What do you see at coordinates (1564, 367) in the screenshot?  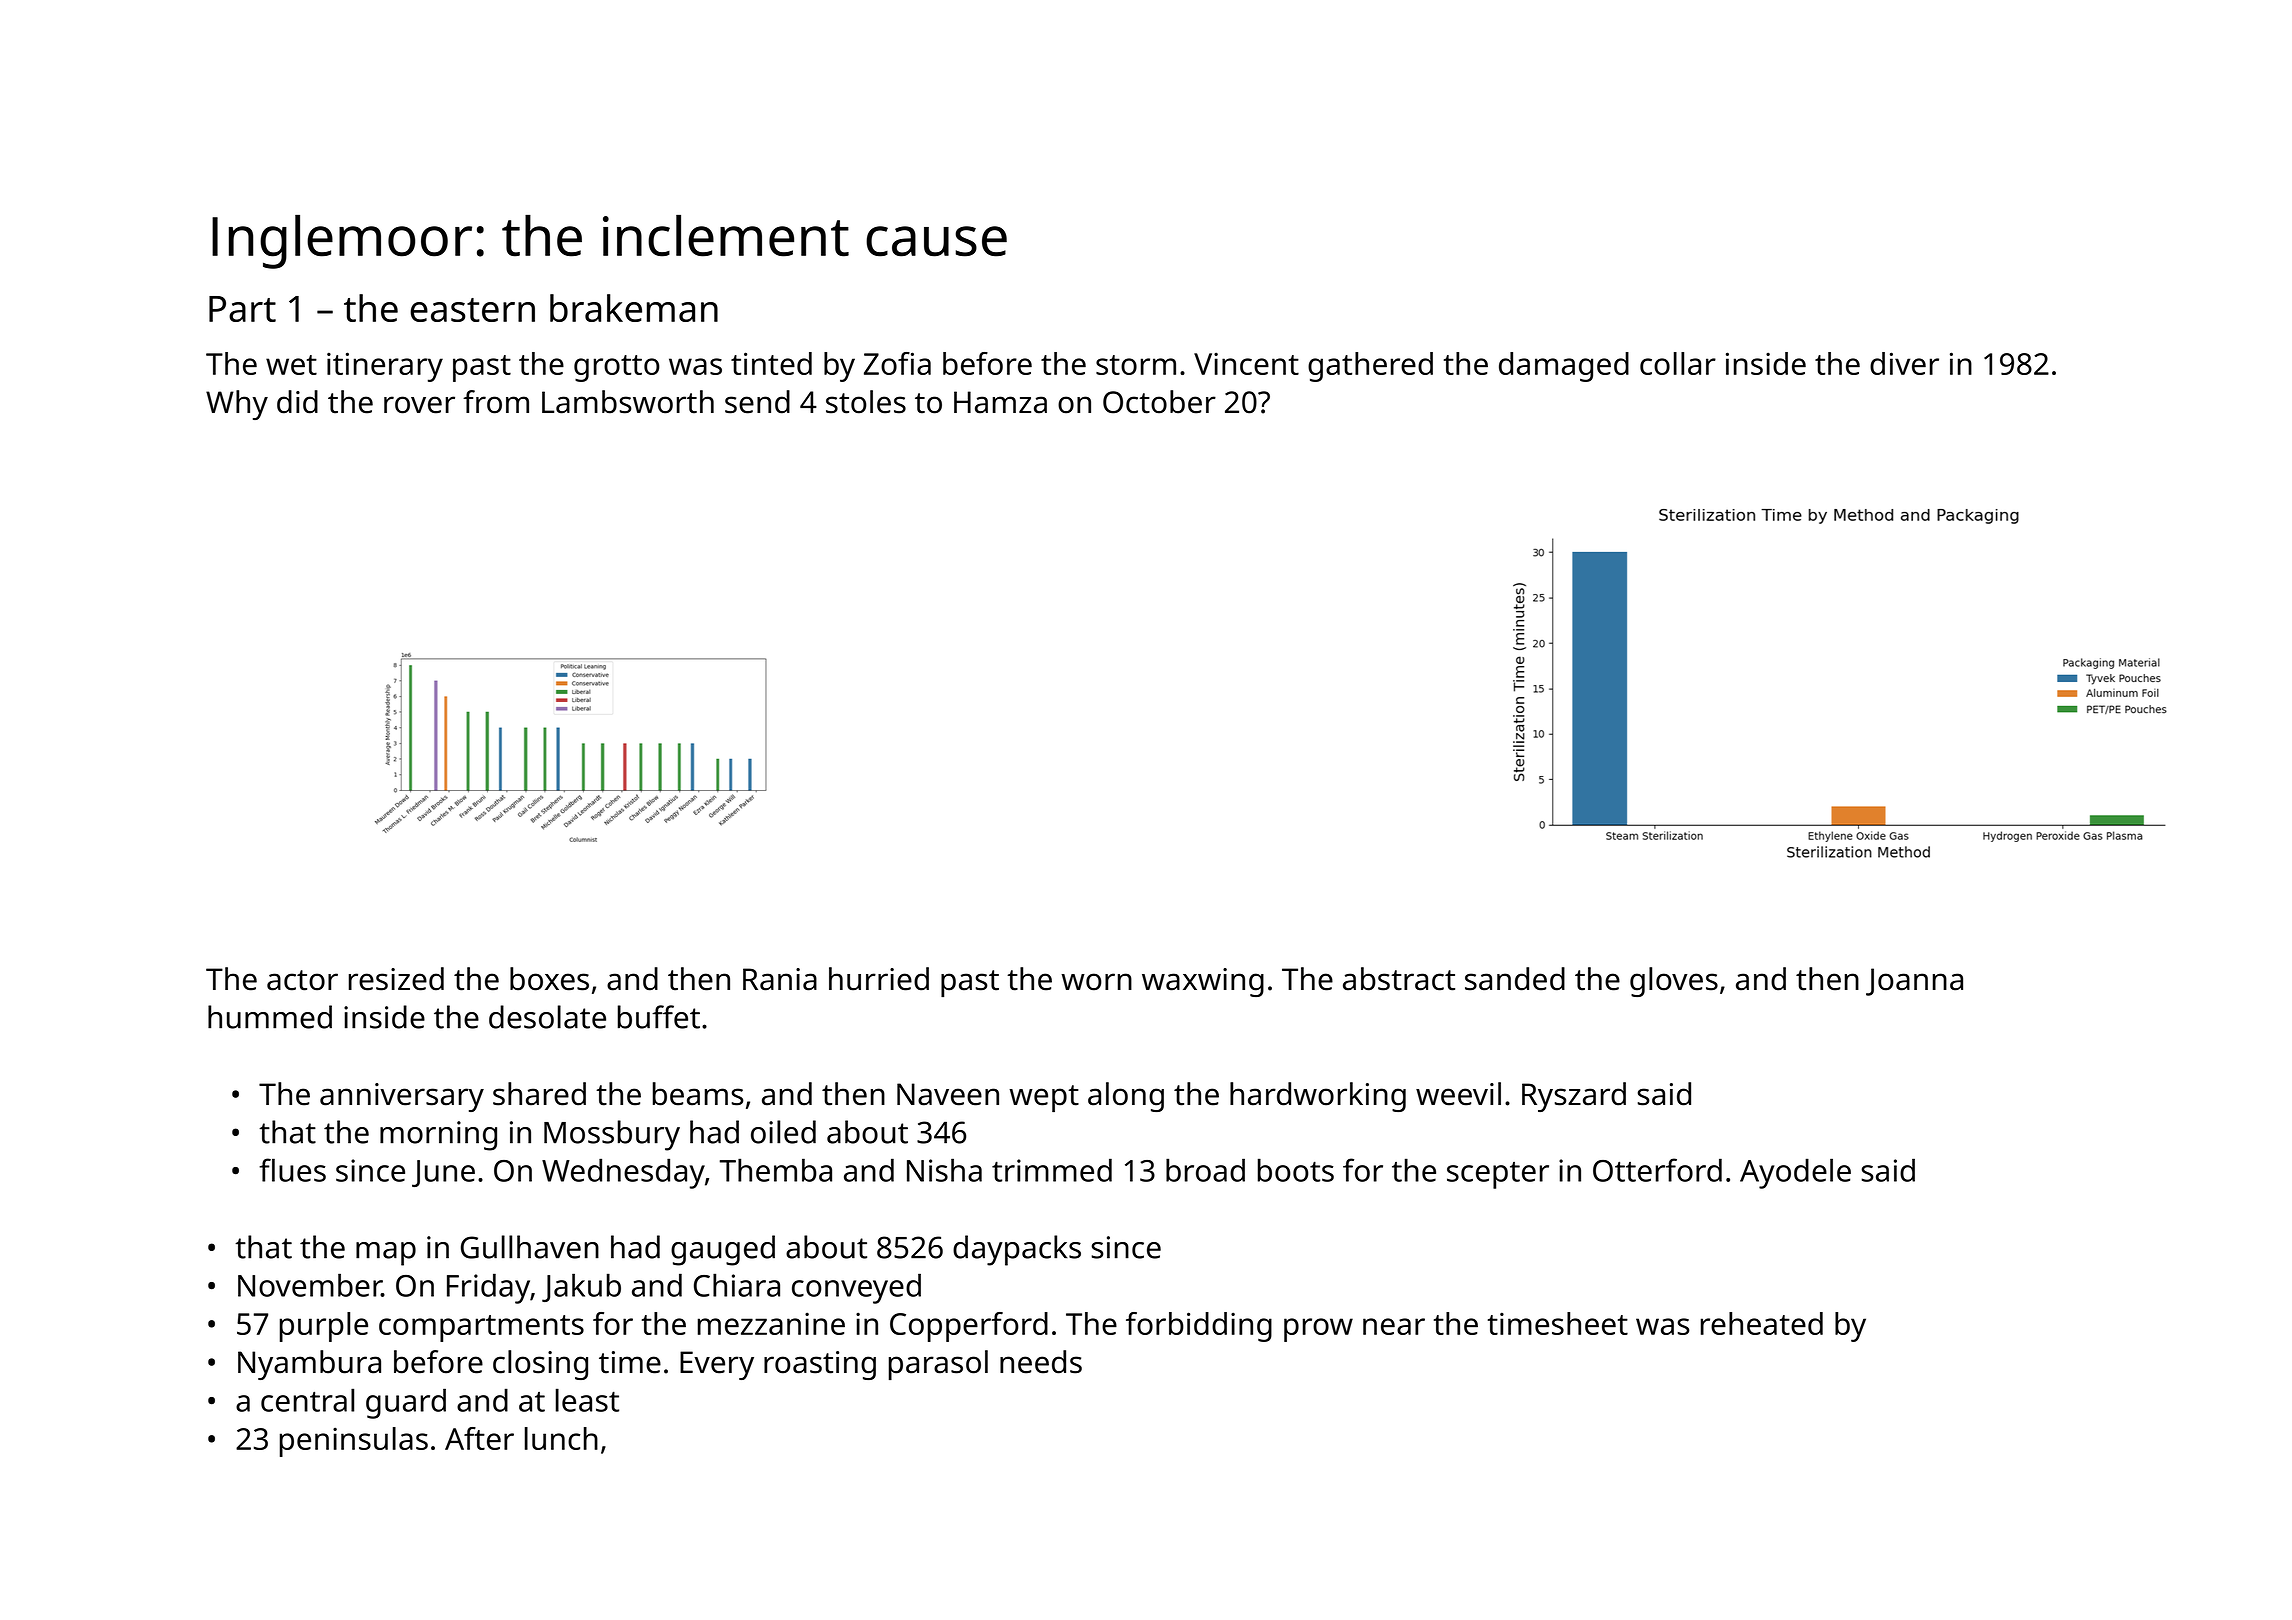 I see `damaged` at bounding box center [1564, 367].
